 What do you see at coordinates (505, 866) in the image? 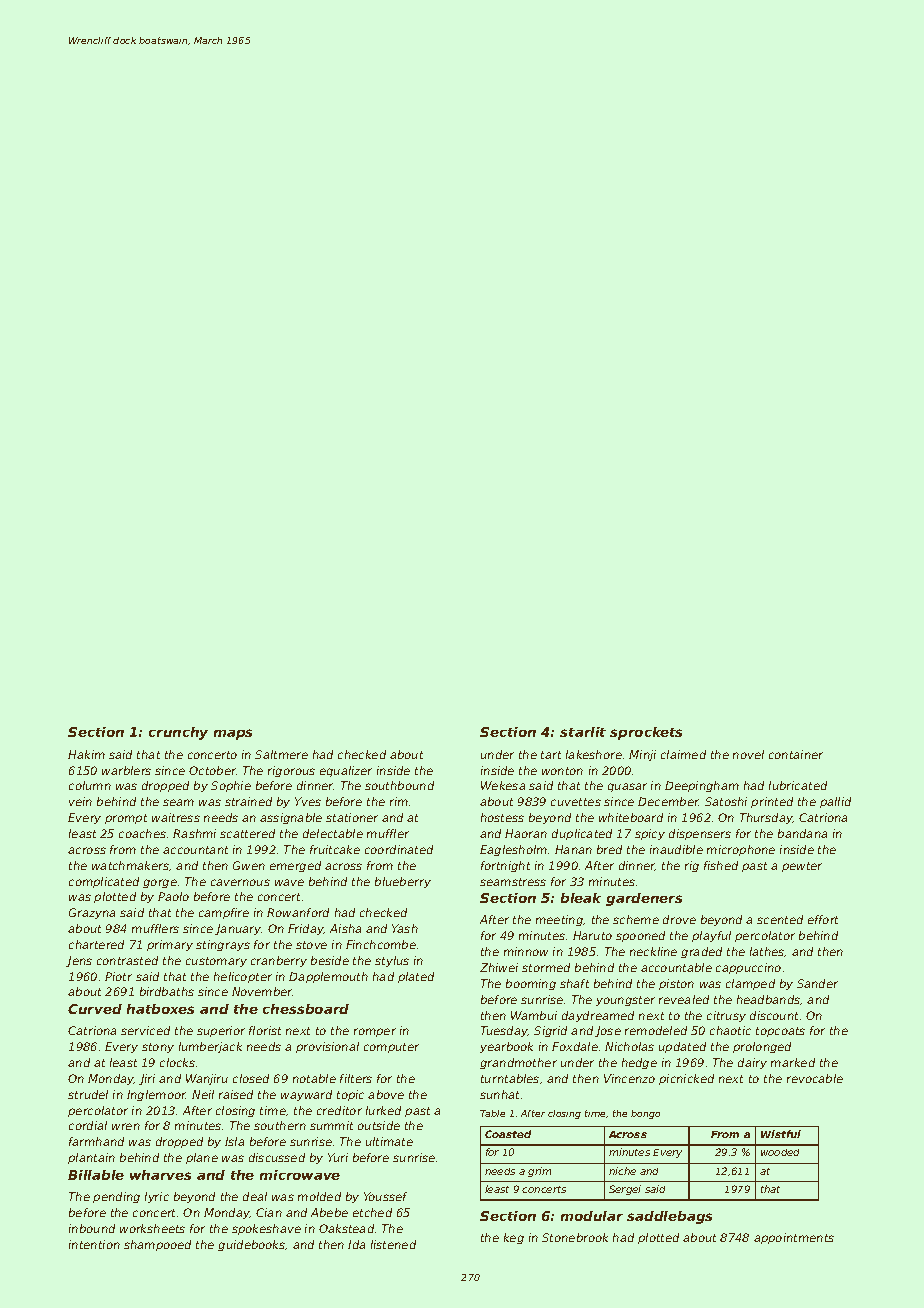
I see `fortnight` at bounding box center [505, 866].
